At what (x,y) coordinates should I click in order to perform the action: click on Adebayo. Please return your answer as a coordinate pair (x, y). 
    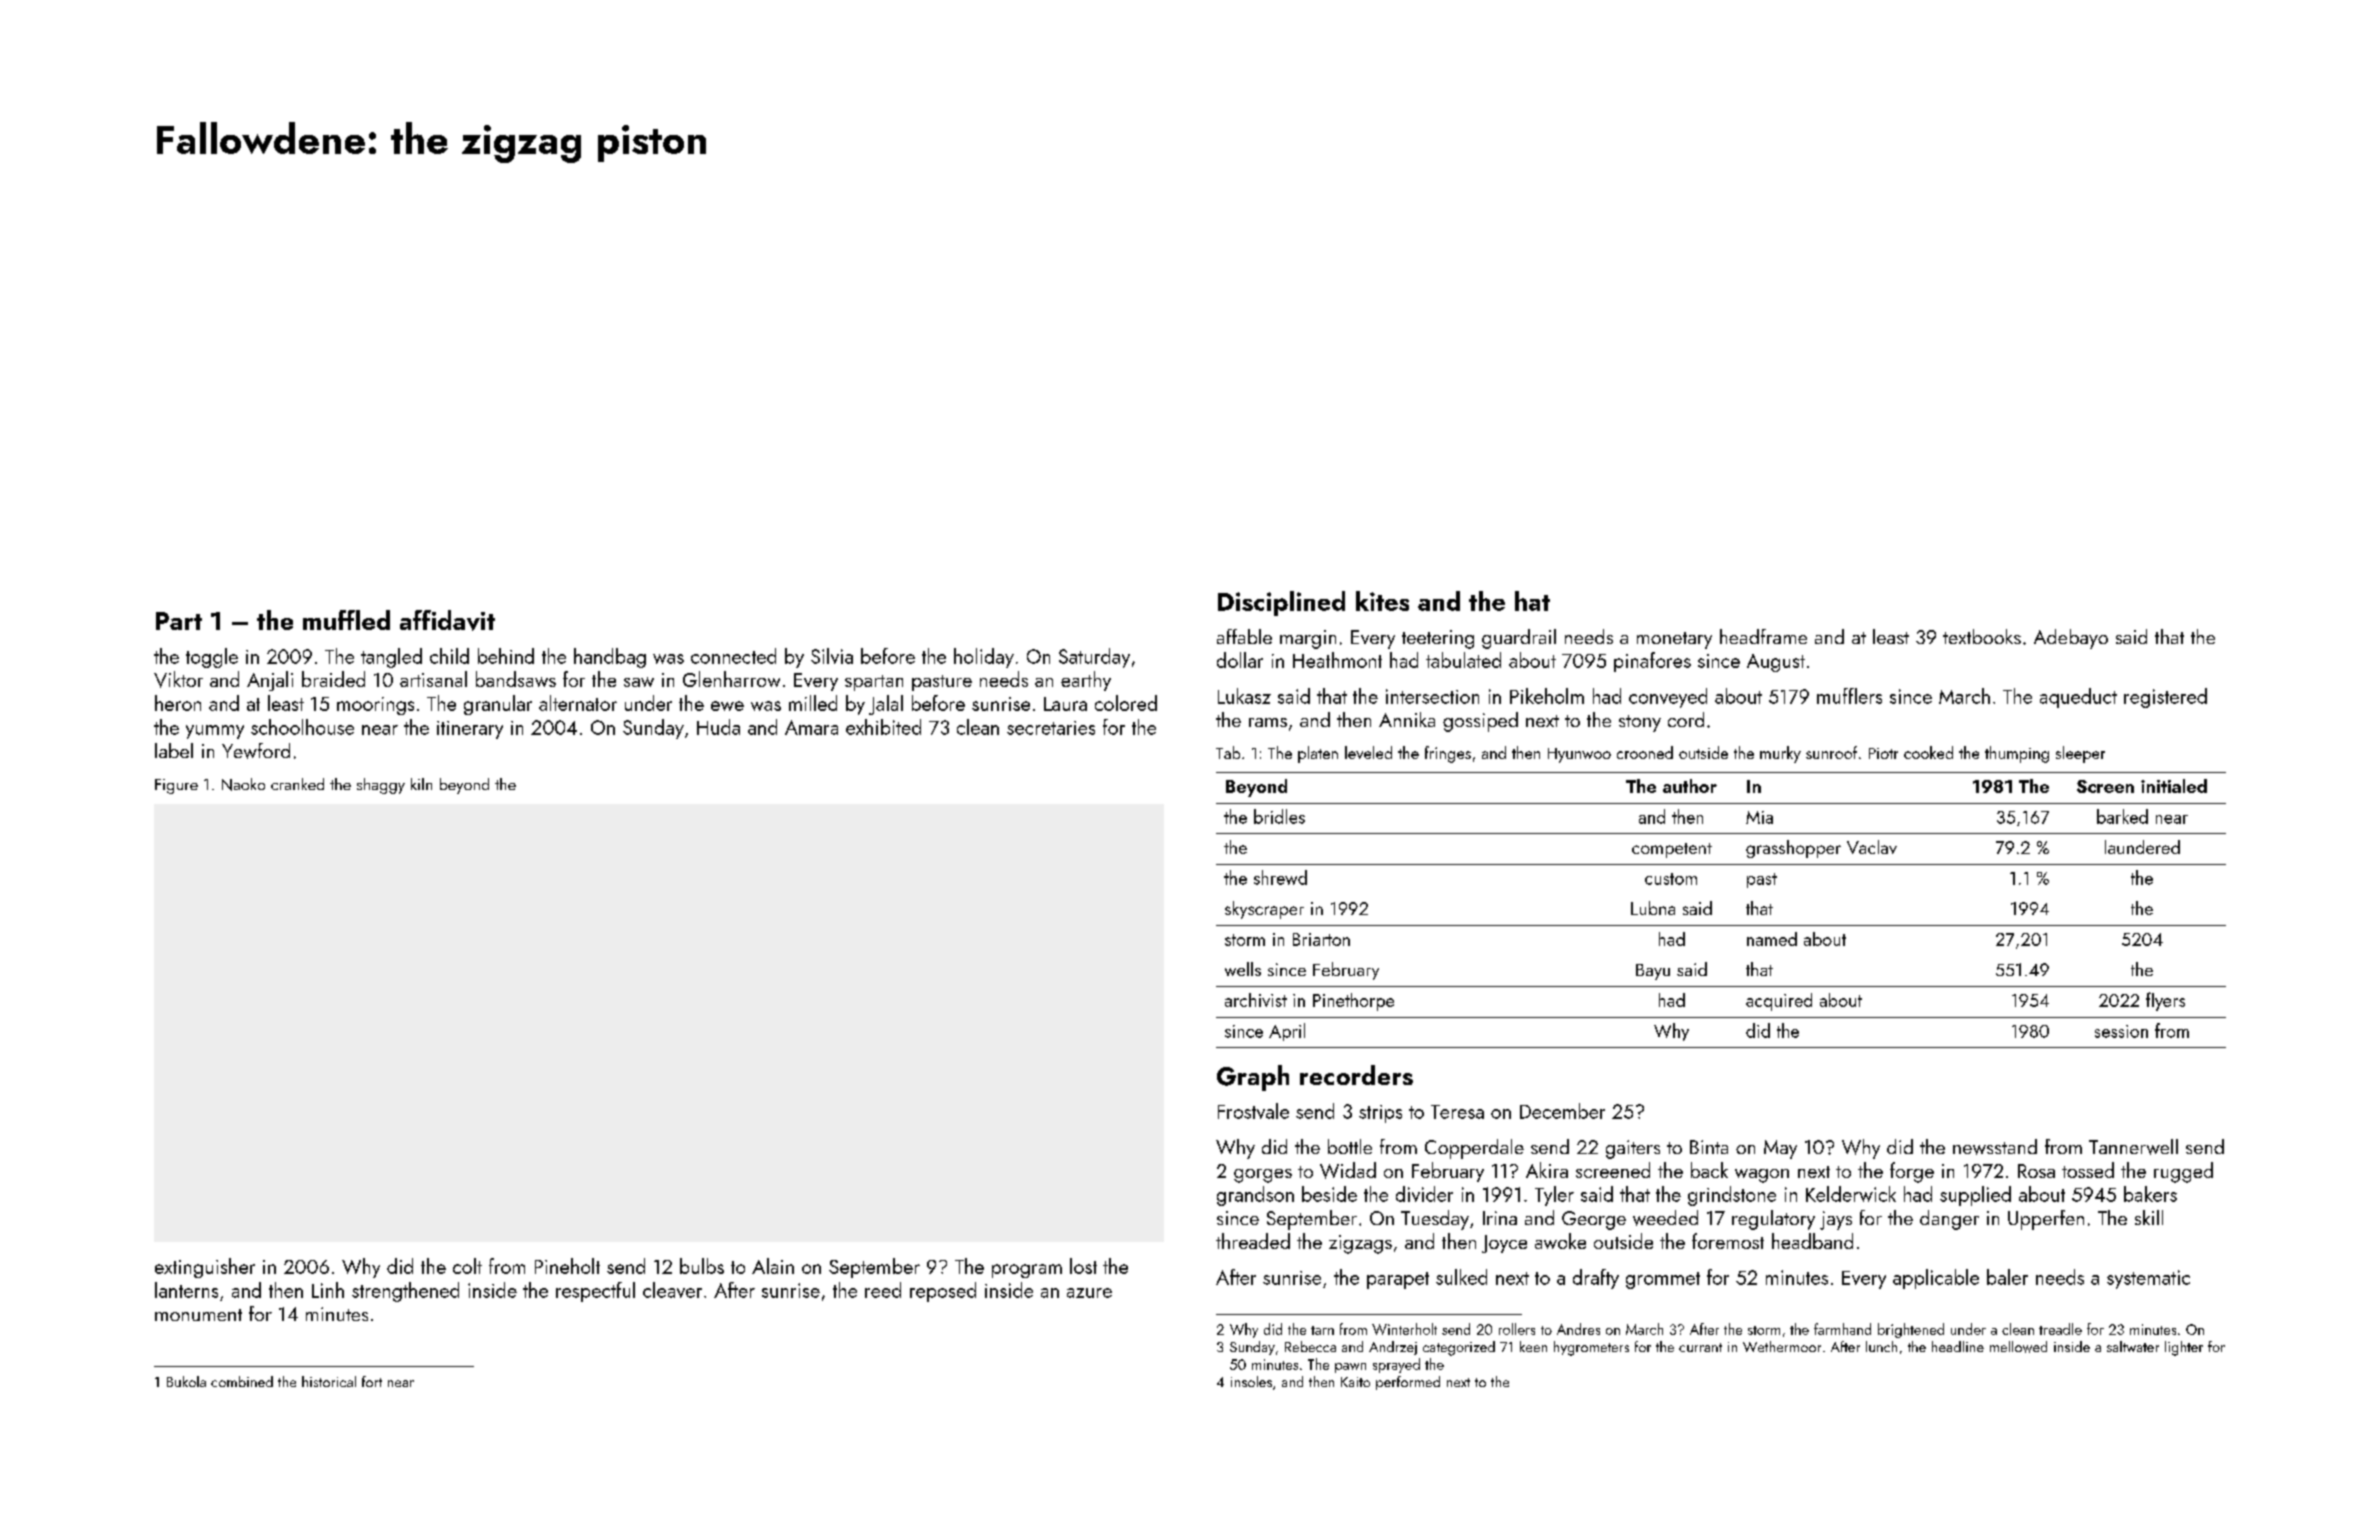
    Looking at the image, I should click on (2071, 639).
